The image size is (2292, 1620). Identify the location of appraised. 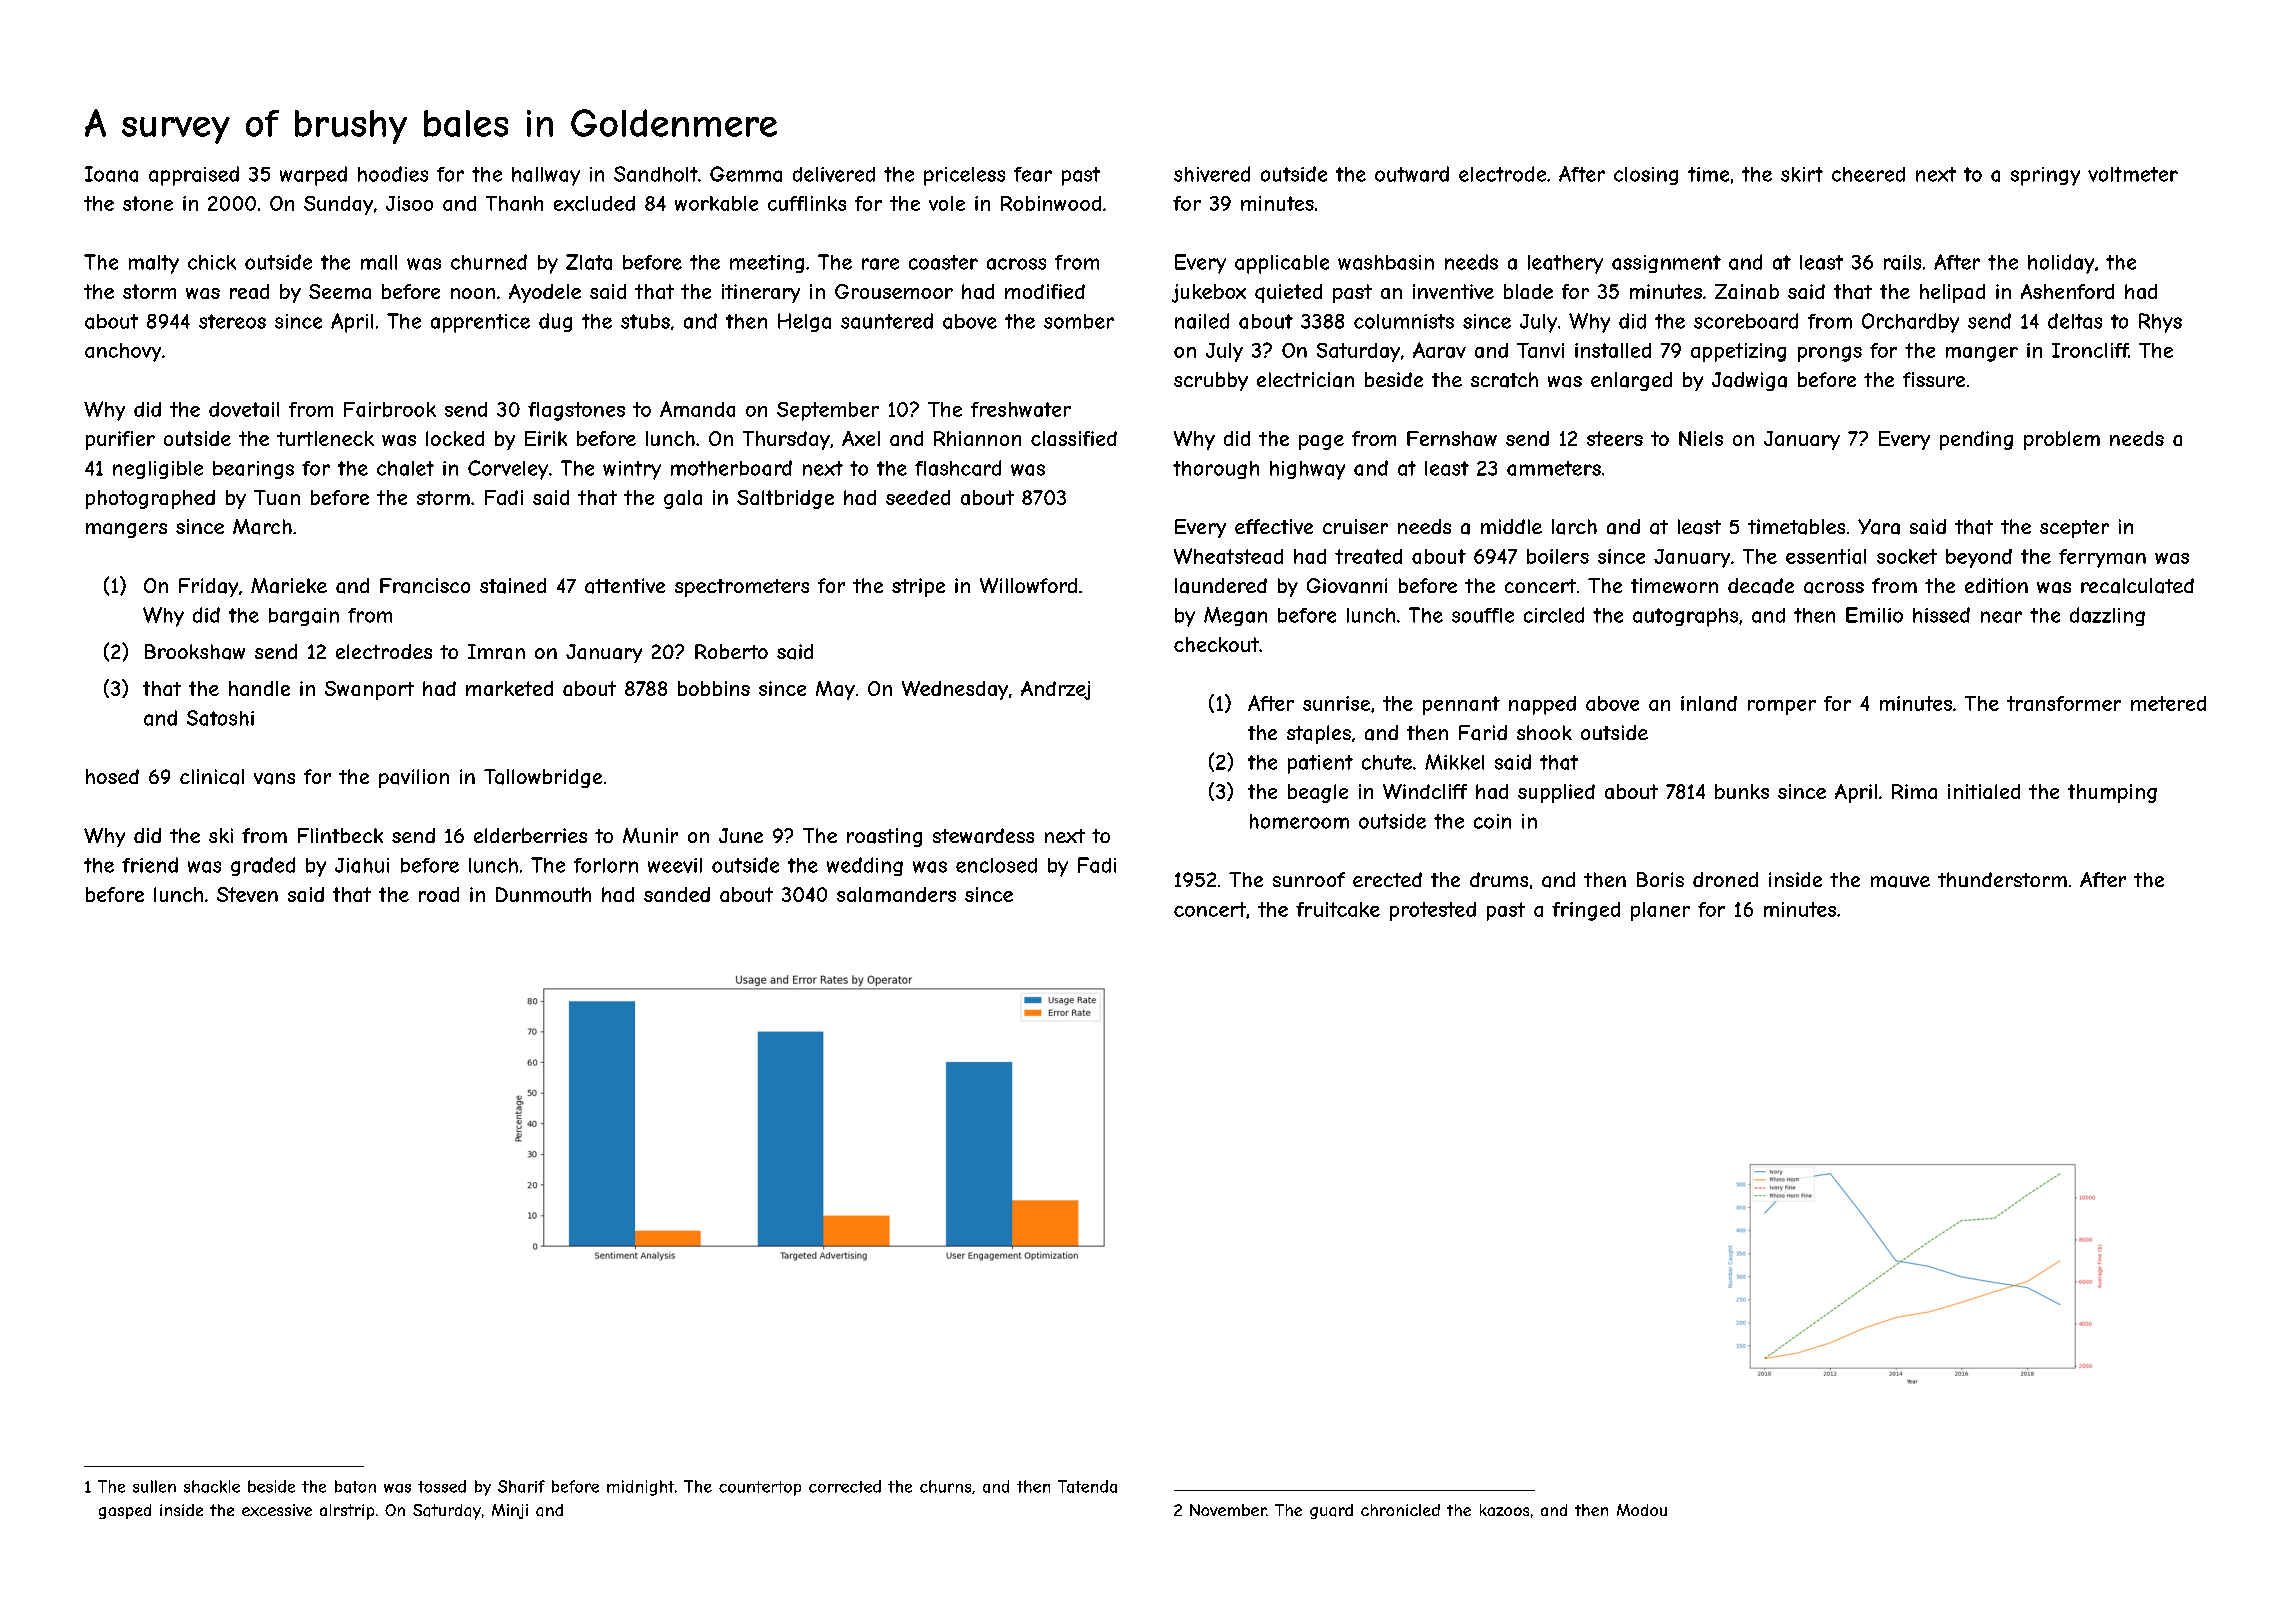
(194, 176).
